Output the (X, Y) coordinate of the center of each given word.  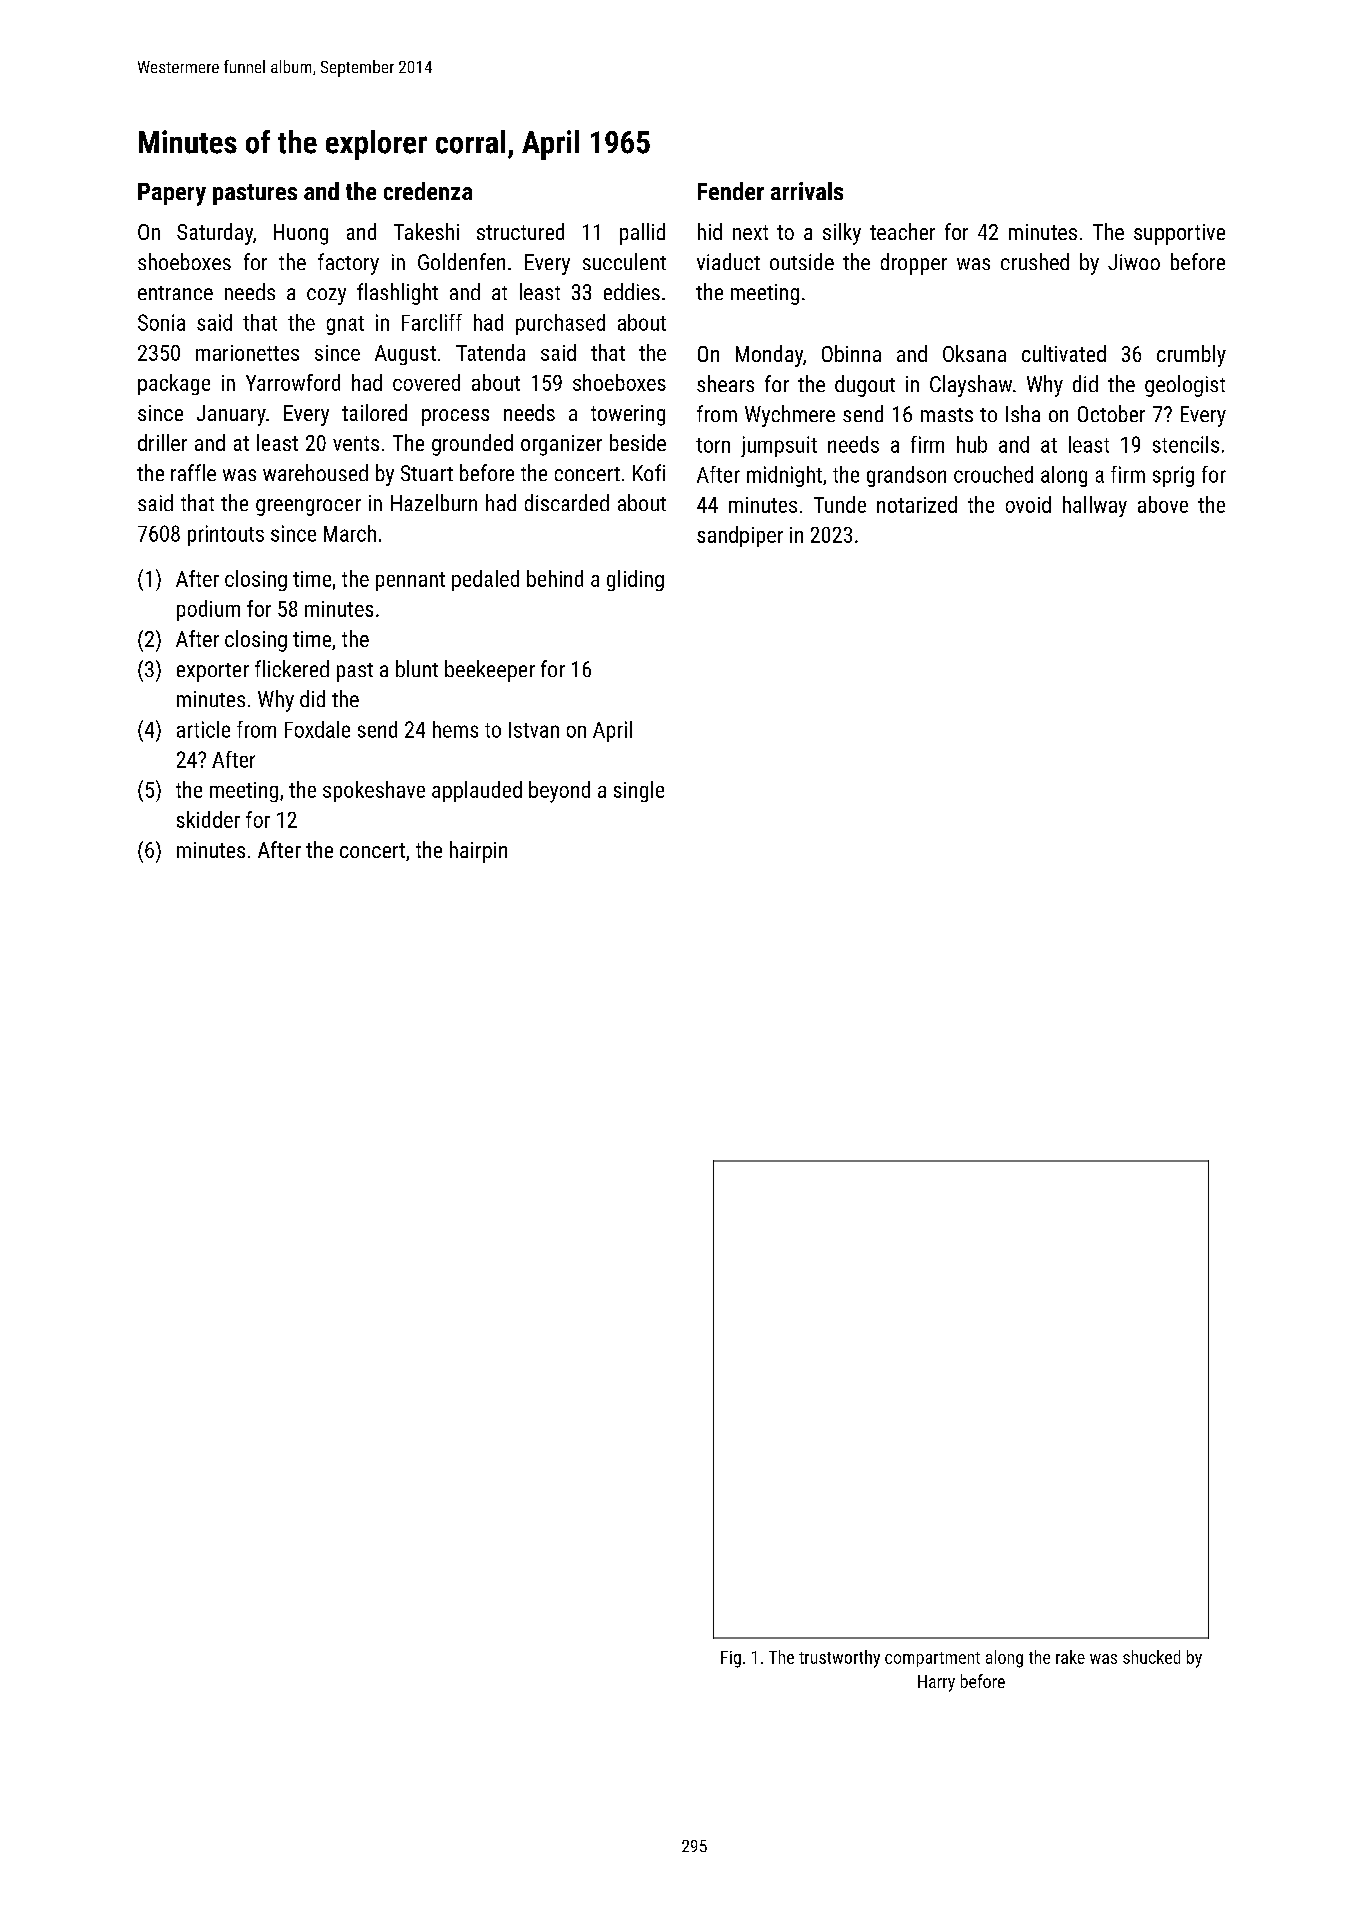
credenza (428, 191)
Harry (936, 1683)
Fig (731, 1659)
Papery (172, 194)
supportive (1179, 234)
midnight (784, 476)
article (203, 729)
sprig (1173, 476)
